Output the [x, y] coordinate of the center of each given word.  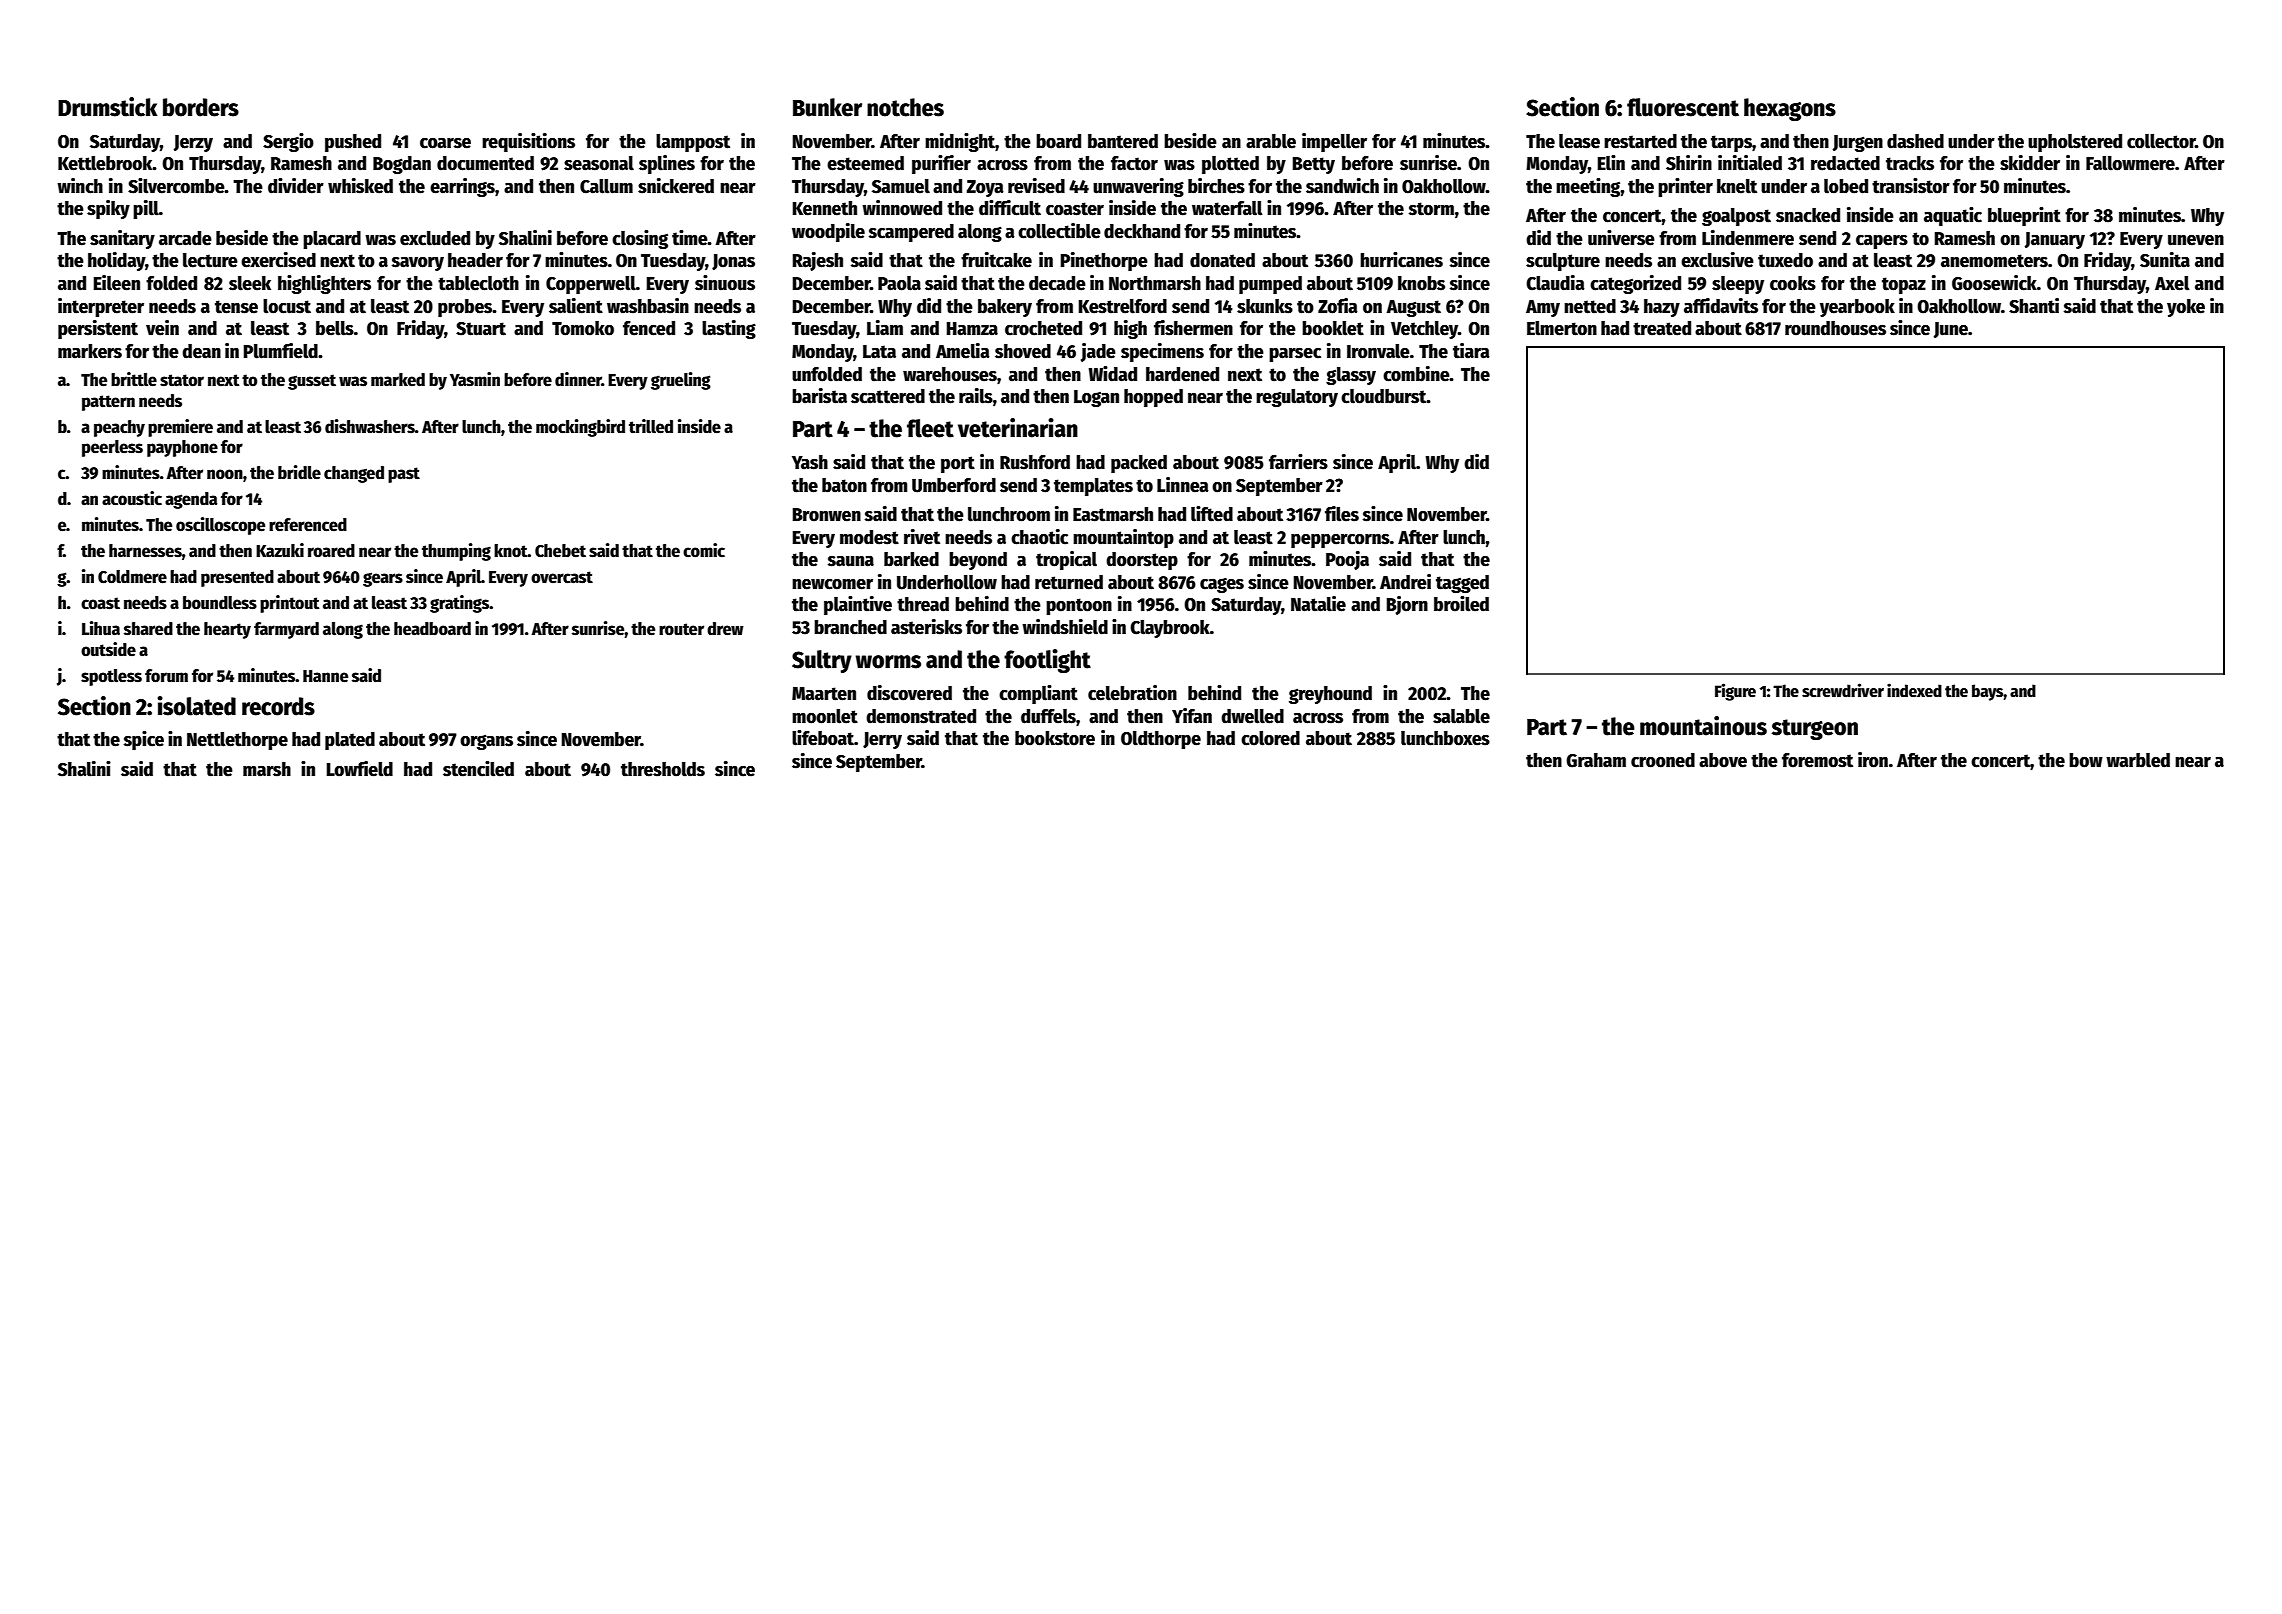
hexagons [1790, 109]
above [1723, 760]
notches [905, 107]
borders [201, 107]
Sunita [2165, 260]
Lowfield [359, 769]
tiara [1471, 351]
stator [182, 380]
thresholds [663, 769]
